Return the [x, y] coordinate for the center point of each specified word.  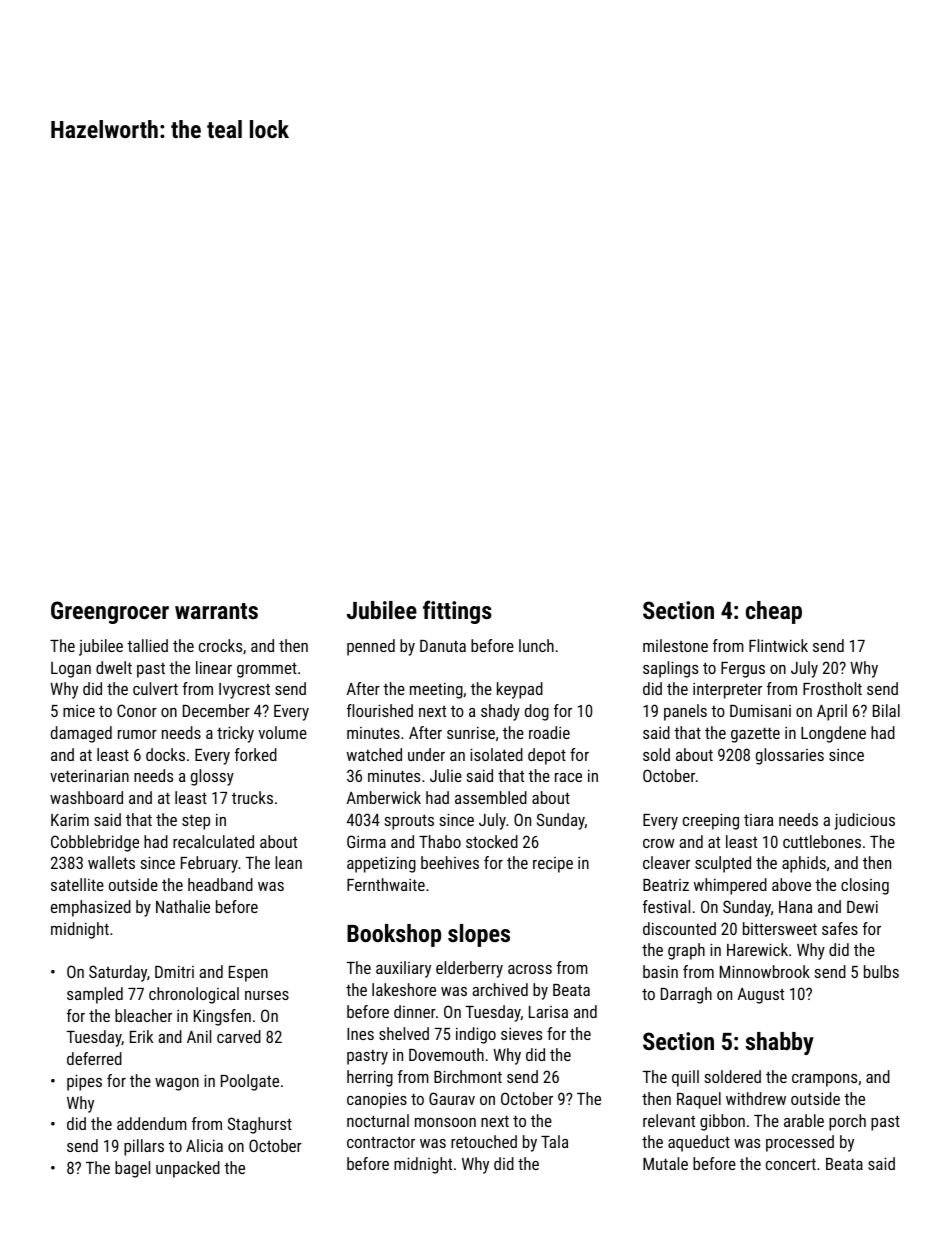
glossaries [790, 756]
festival [666, 906]
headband [220, 884]
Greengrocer [110, 612]
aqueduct [699, 1143]
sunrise [471, 732]
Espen [248, 974]
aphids [804, 864]
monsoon [445, 1122]
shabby [780, 1043]
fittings [457, 612]
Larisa [548, 1012]
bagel [132, 1169]
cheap [774, 612]
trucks [252, 797]
